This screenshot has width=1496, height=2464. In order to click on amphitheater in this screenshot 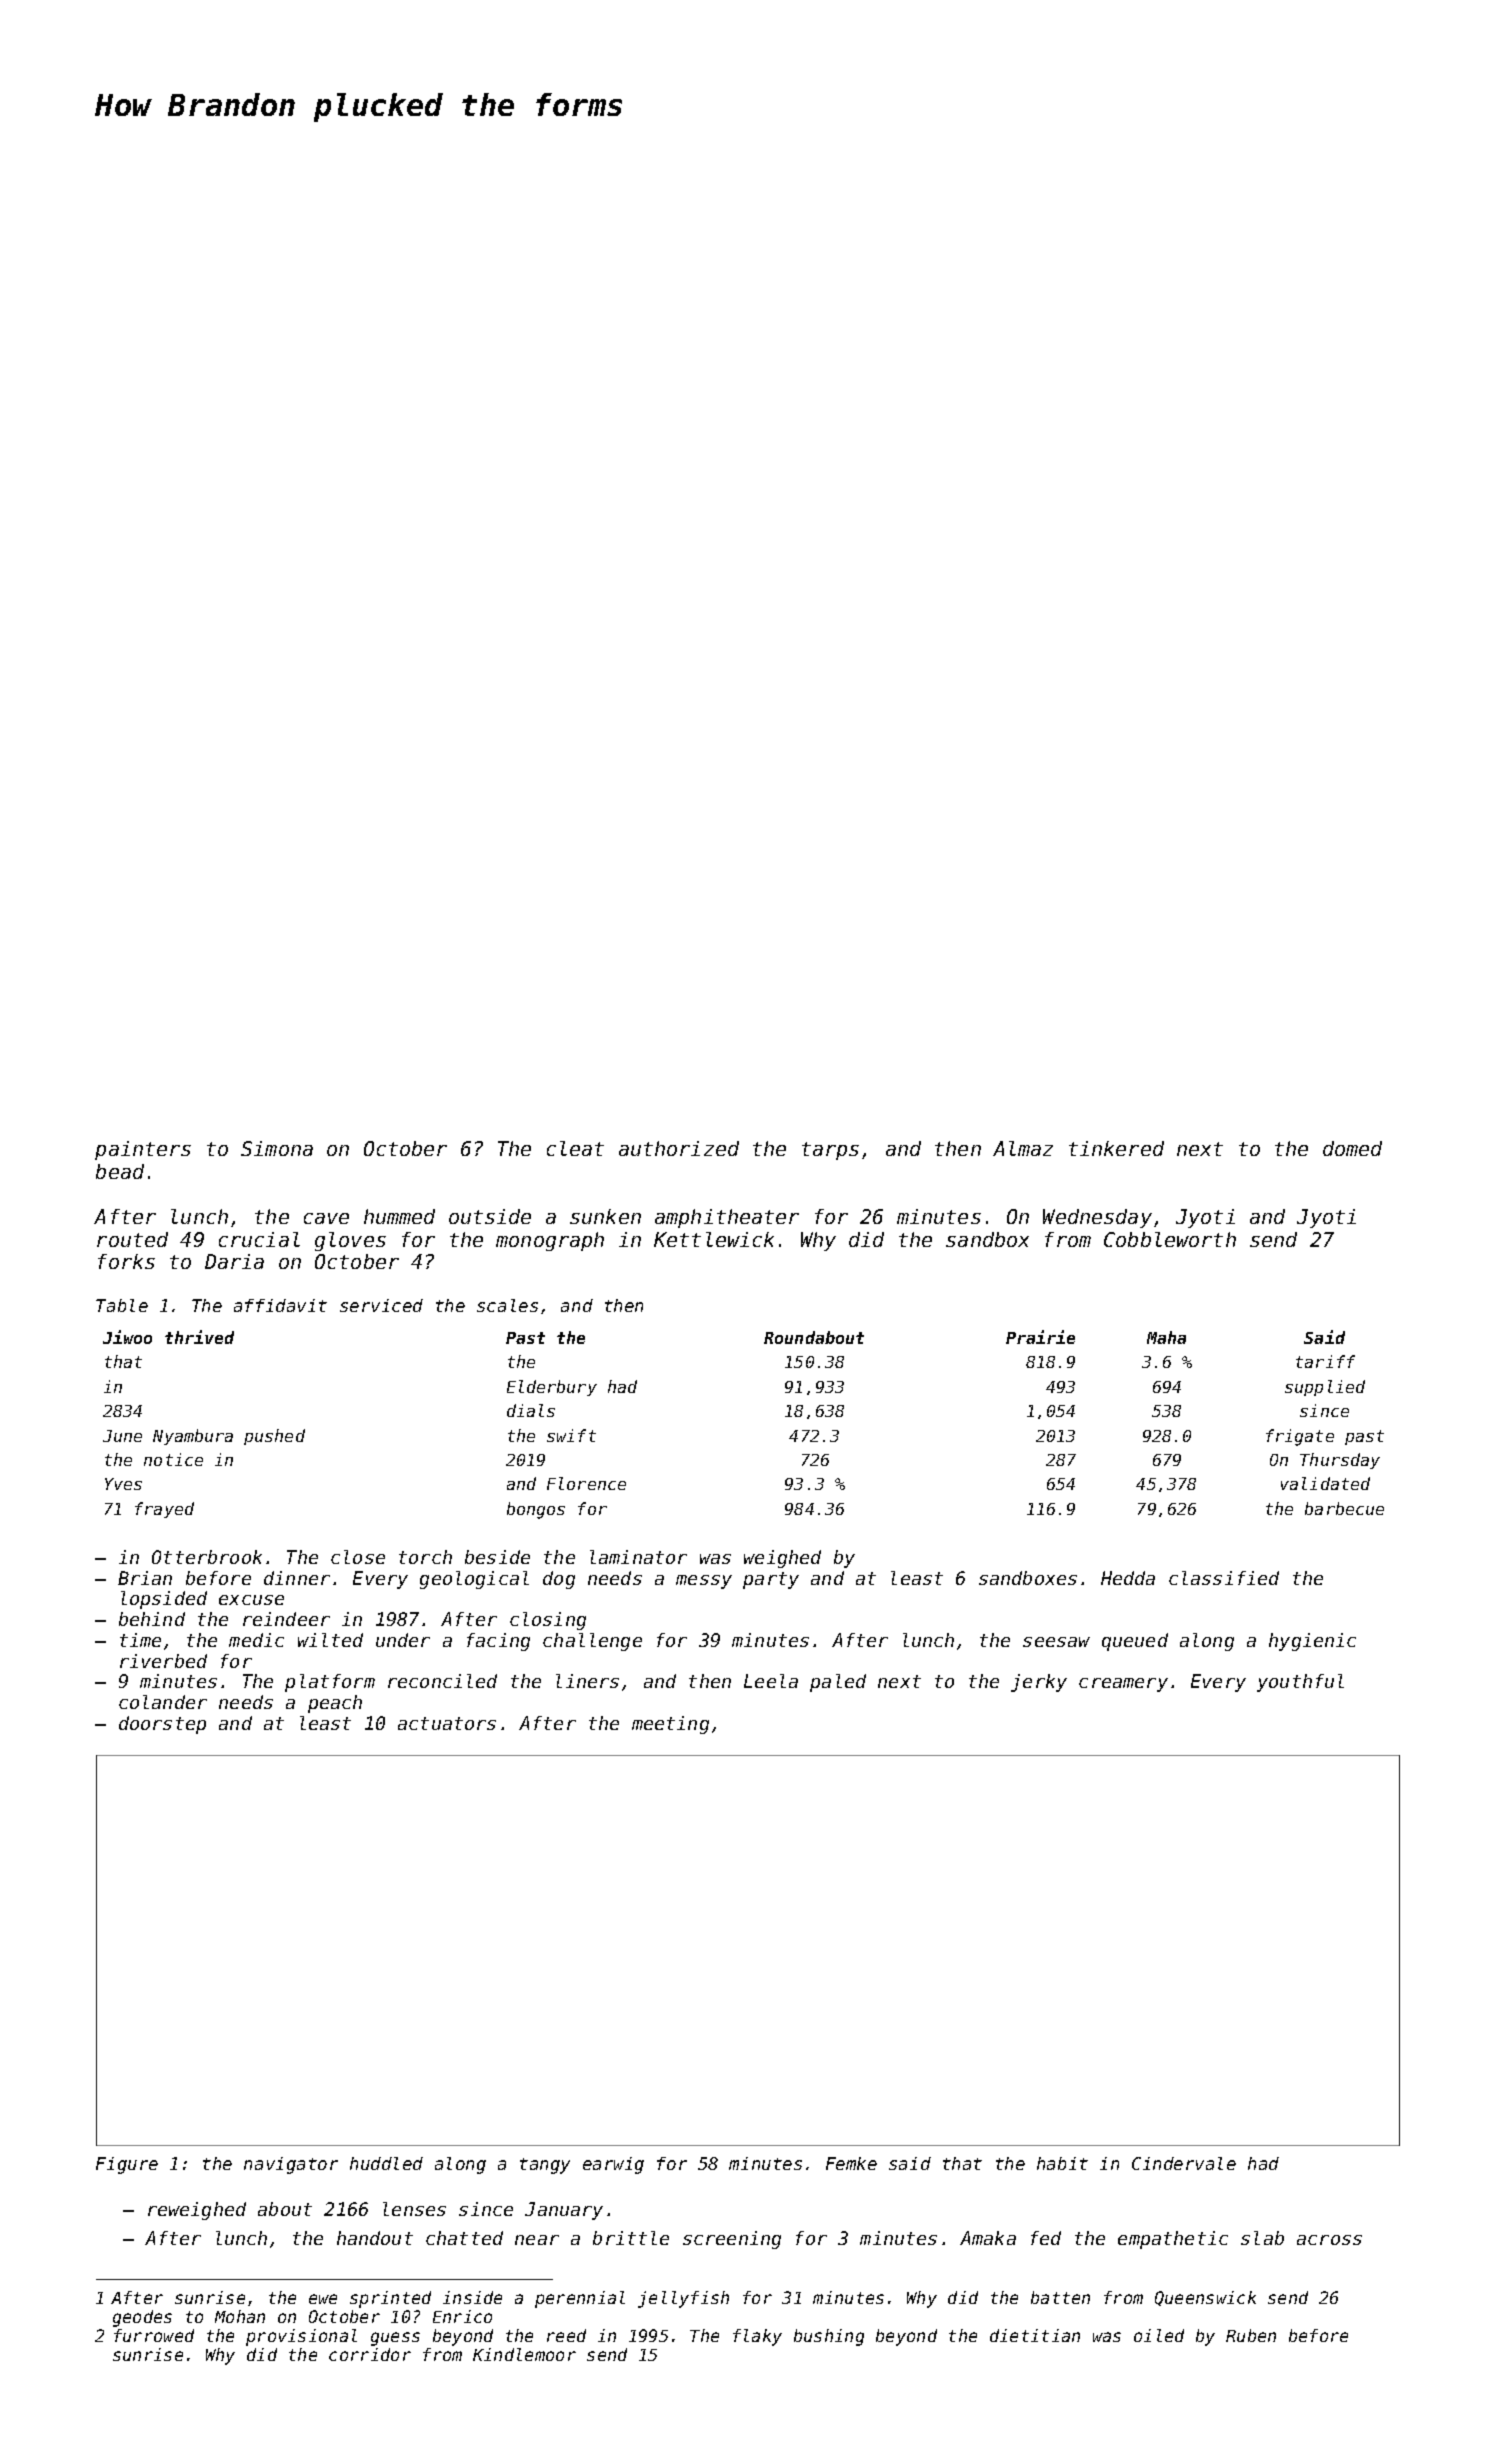, I will do `click(727, 1218)`.
